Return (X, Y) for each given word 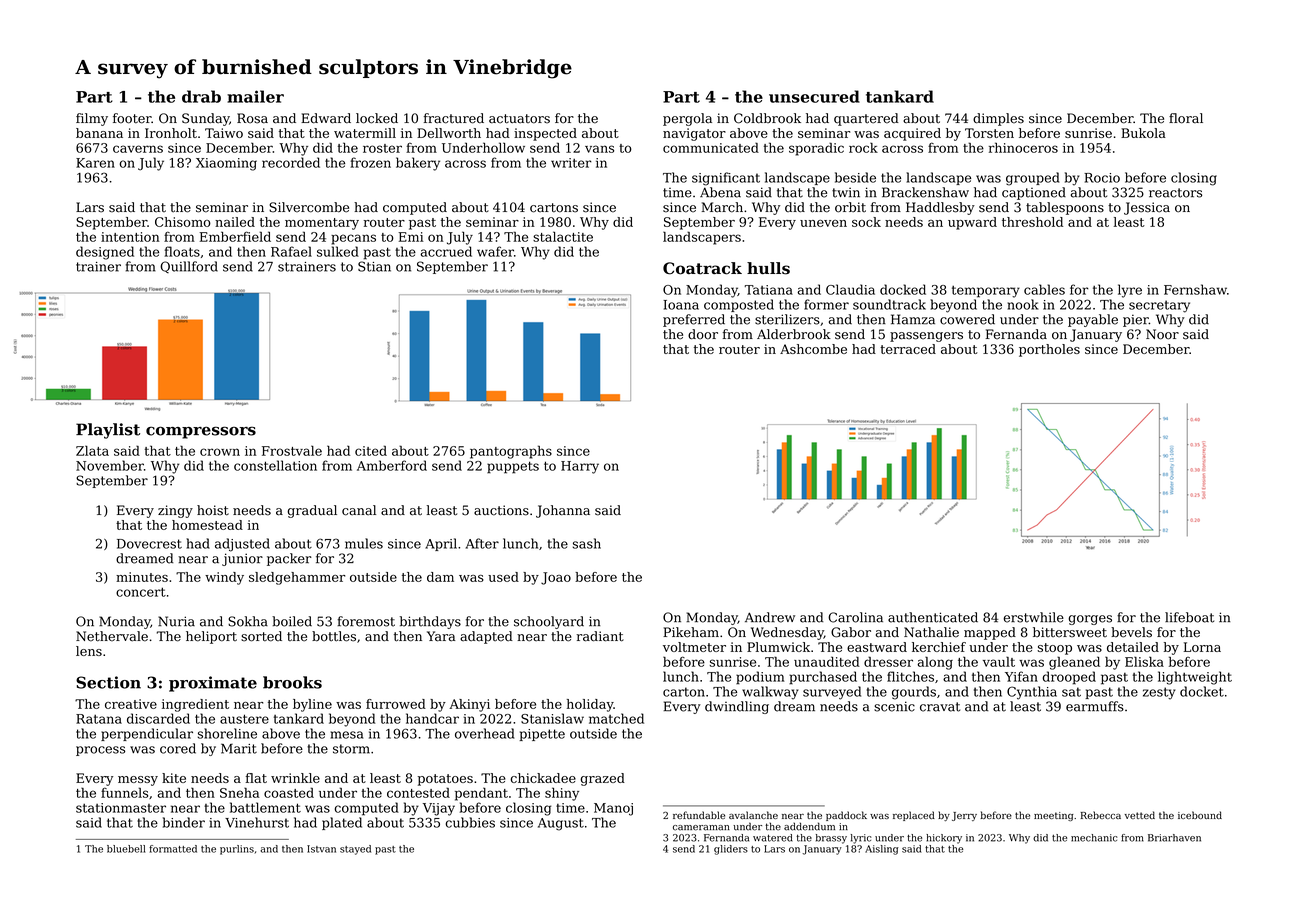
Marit (239, 748)
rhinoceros (1023, 147)
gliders (731, 850)
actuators (519, 119)
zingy (175, 511)
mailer (255, 96)
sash (587, 543)
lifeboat (1189, 617)
